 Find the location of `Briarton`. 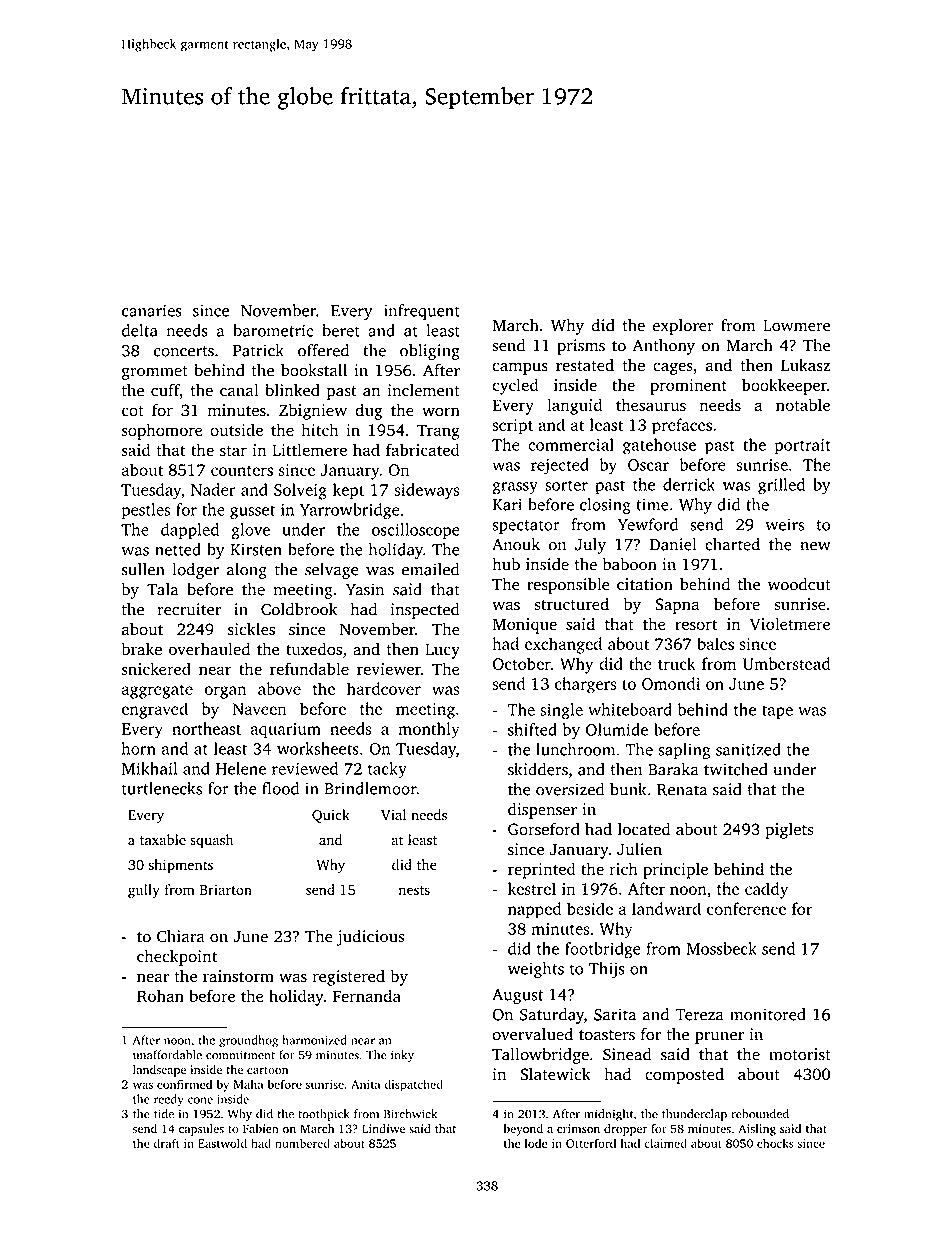

Briarton is located at coordinates (226, 889).
